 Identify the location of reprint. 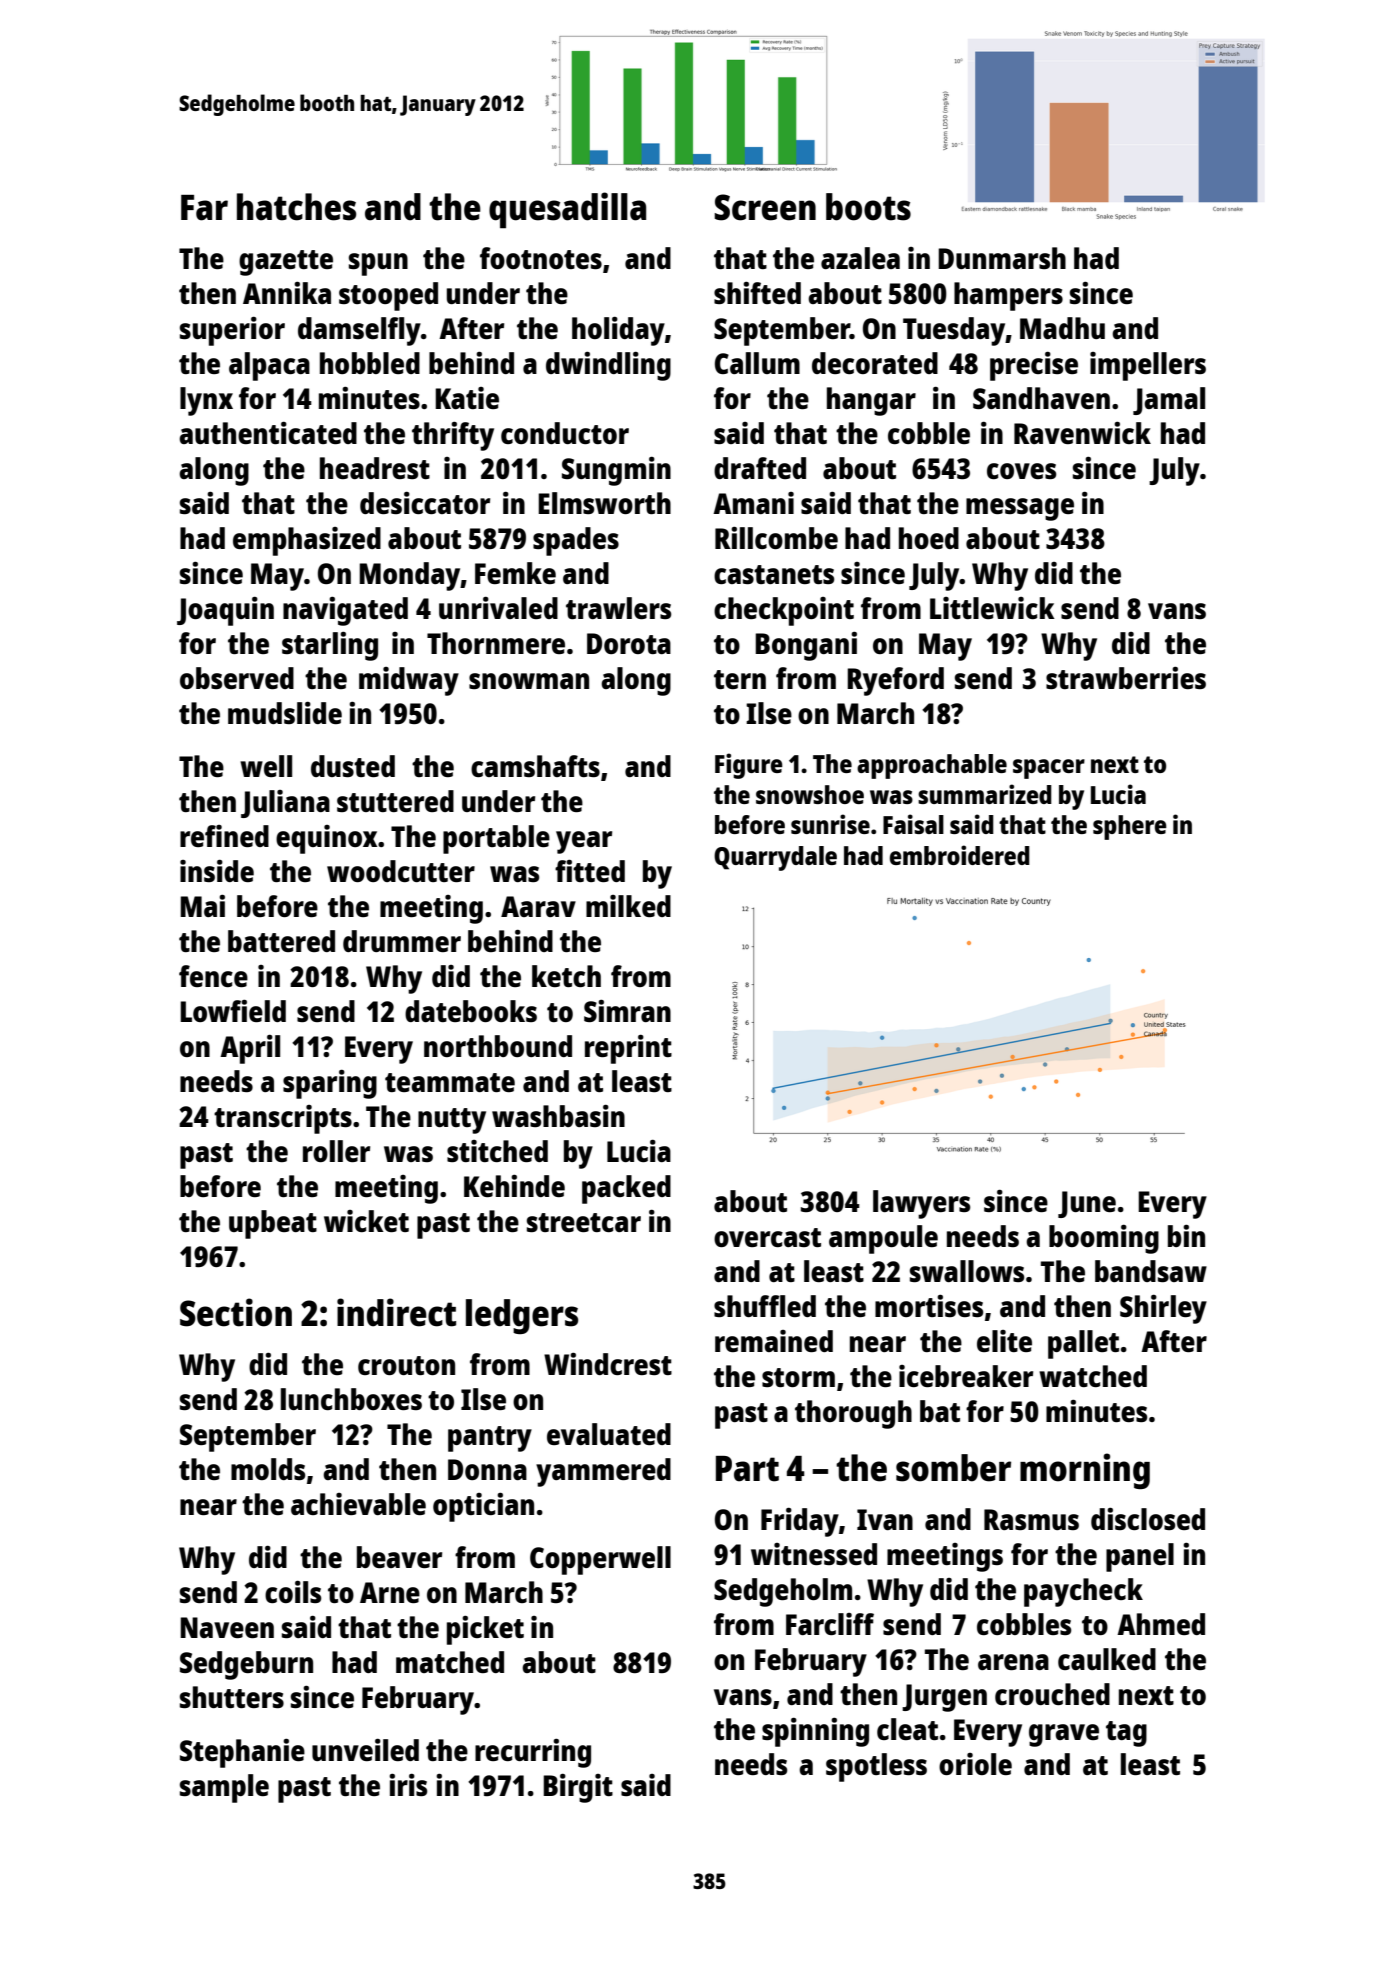
(628, 1049).
